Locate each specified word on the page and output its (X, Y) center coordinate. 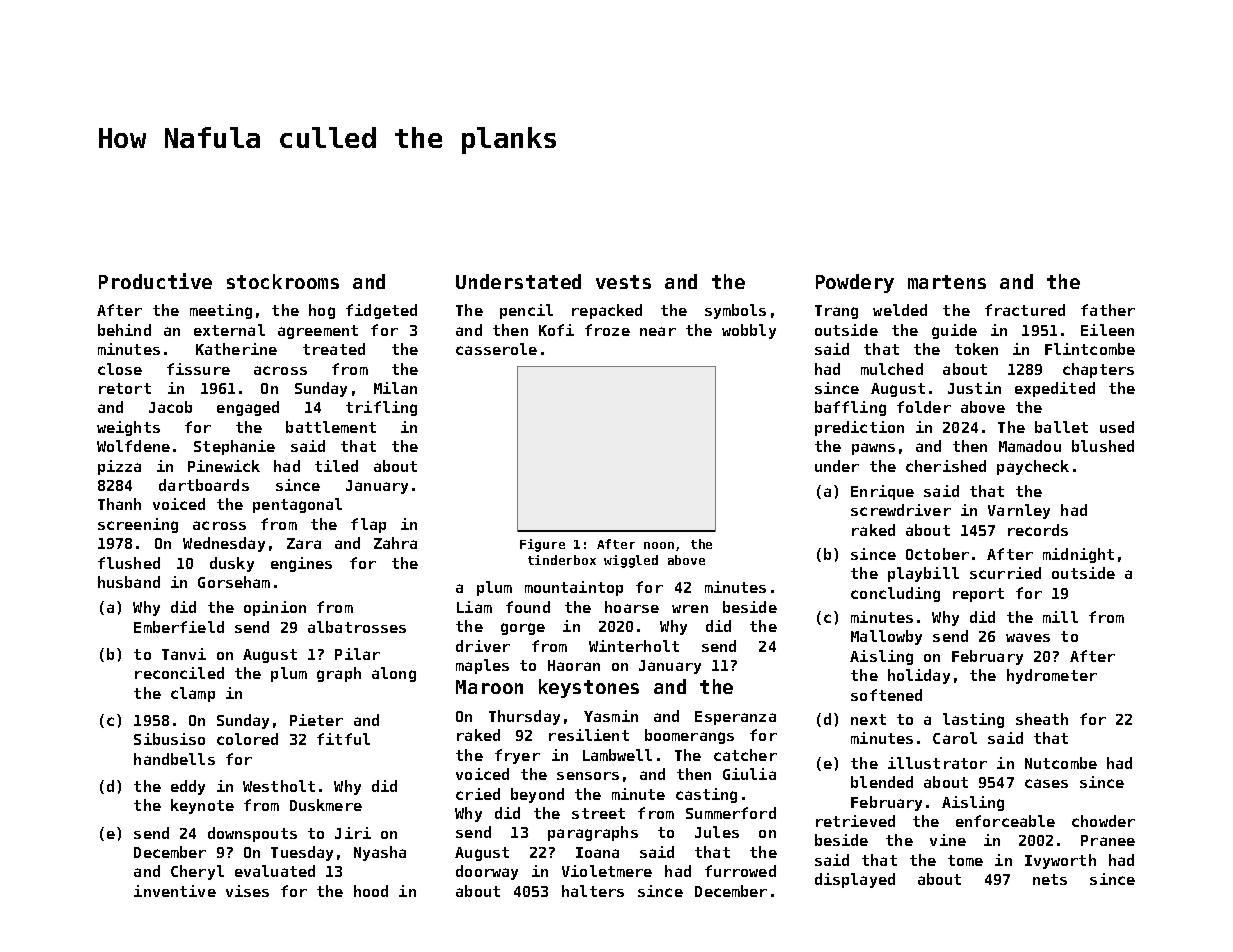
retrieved (855, 821)
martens (947, 282)
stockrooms (283, 281)
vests (623, 282)
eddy (188, 787)
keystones (589, 688)
